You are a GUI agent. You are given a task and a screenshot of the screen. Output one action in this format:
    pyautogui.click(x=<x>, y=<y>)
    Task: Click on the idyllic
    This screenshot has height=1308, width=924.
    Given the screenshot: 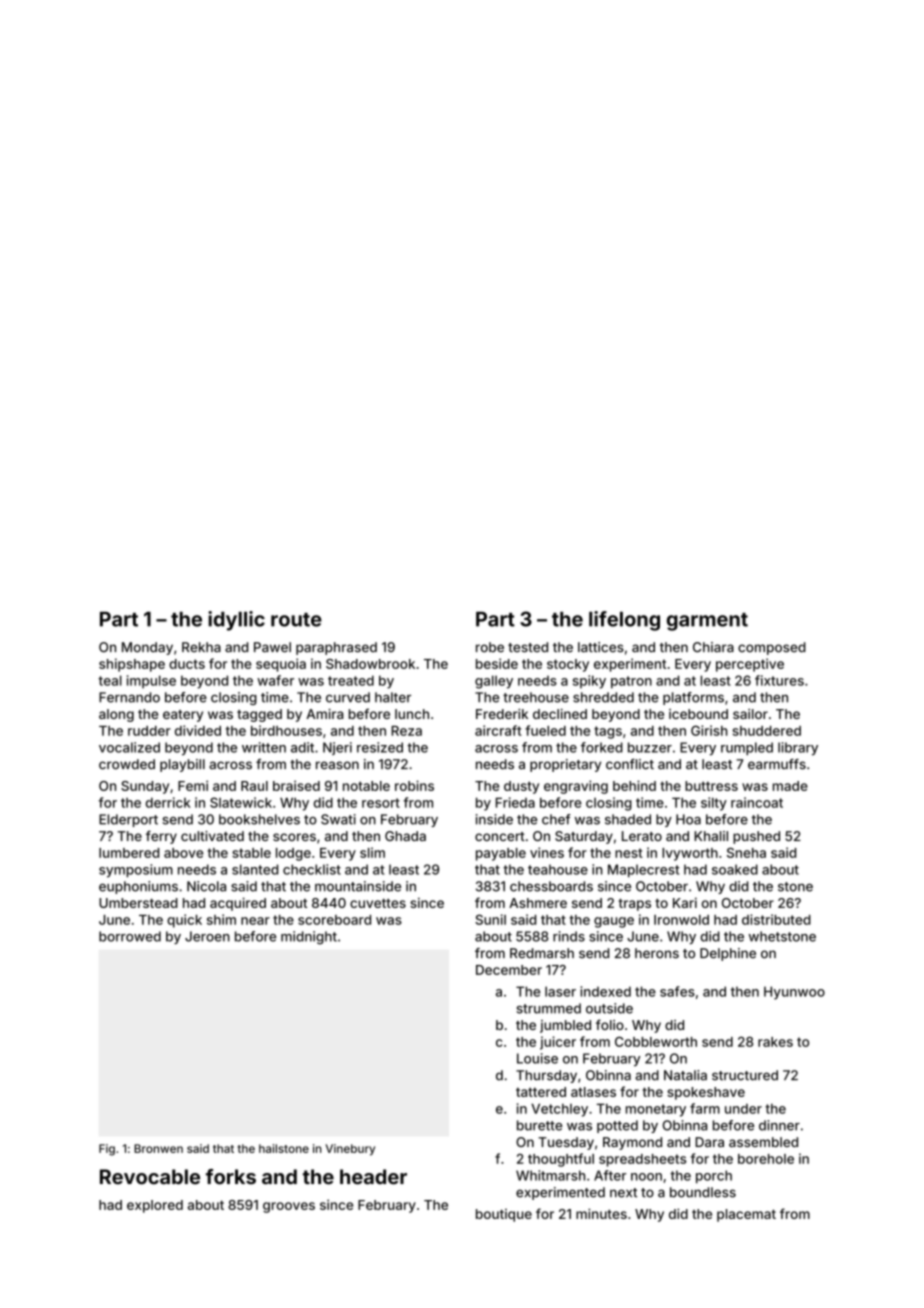 What is the action you would take?
    pyautogui.click(x=236, y=621)
